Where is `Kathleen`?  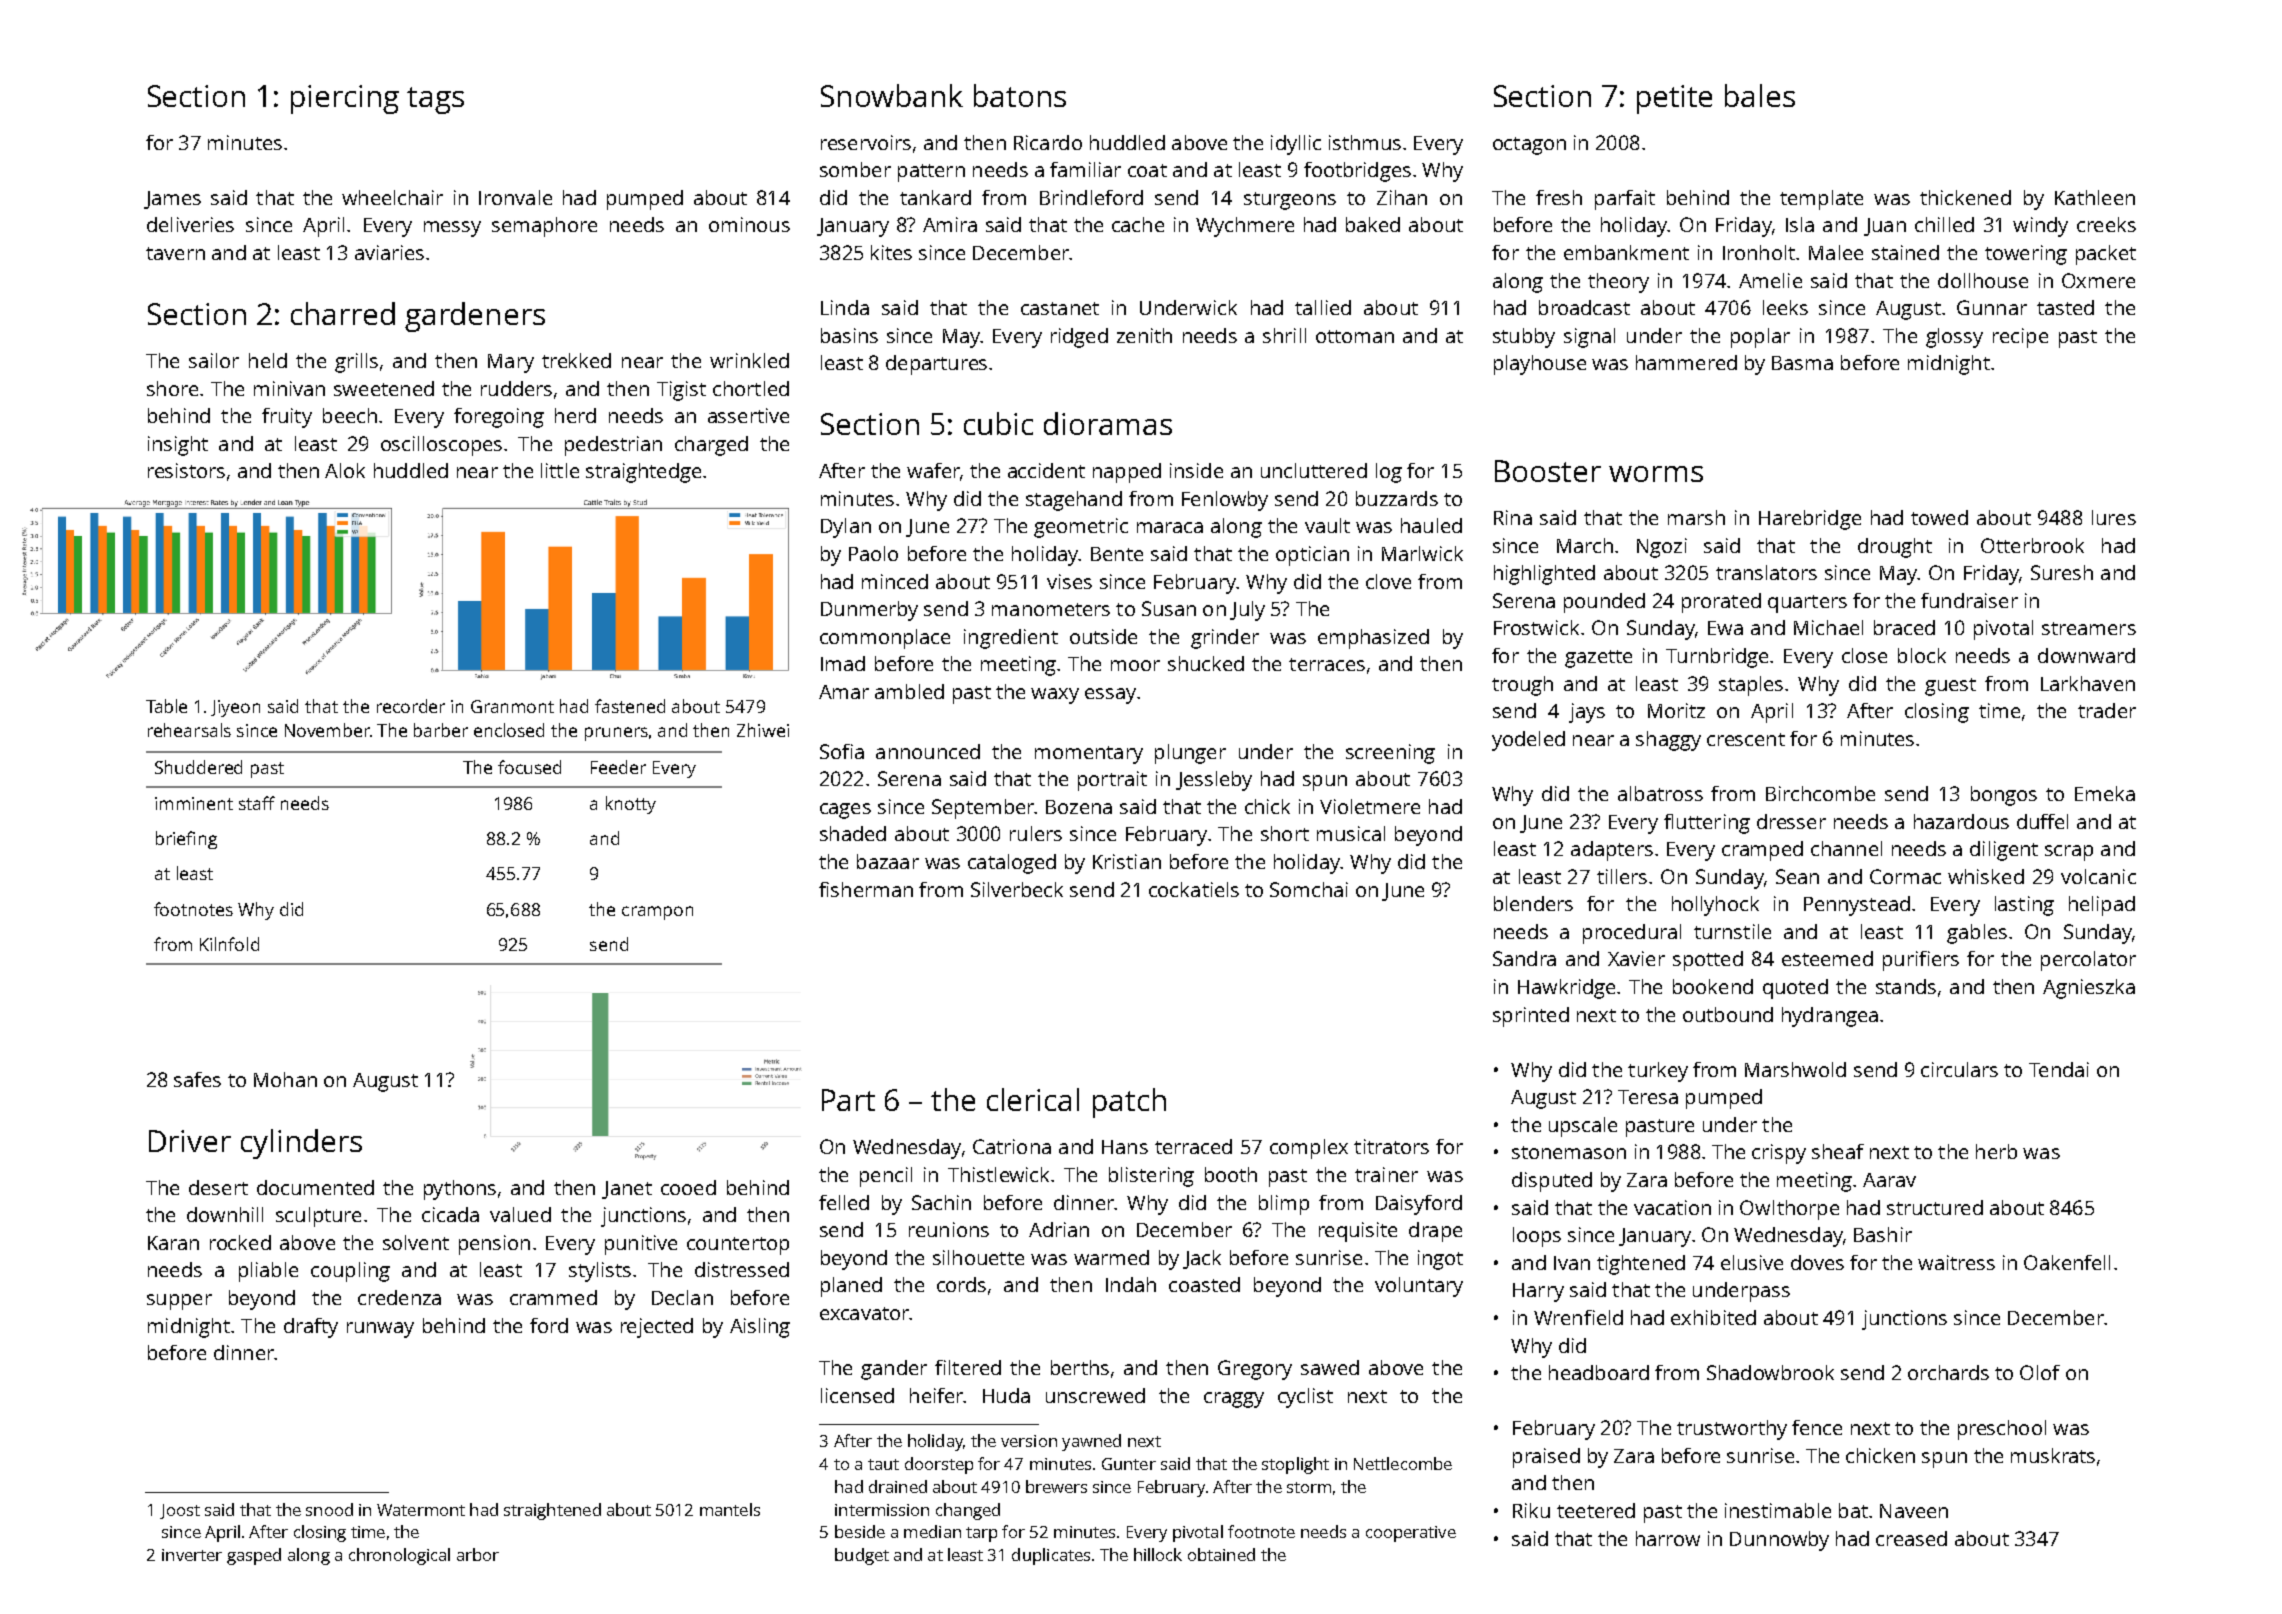 Kathleen is located at coordinates (2095, 197).
